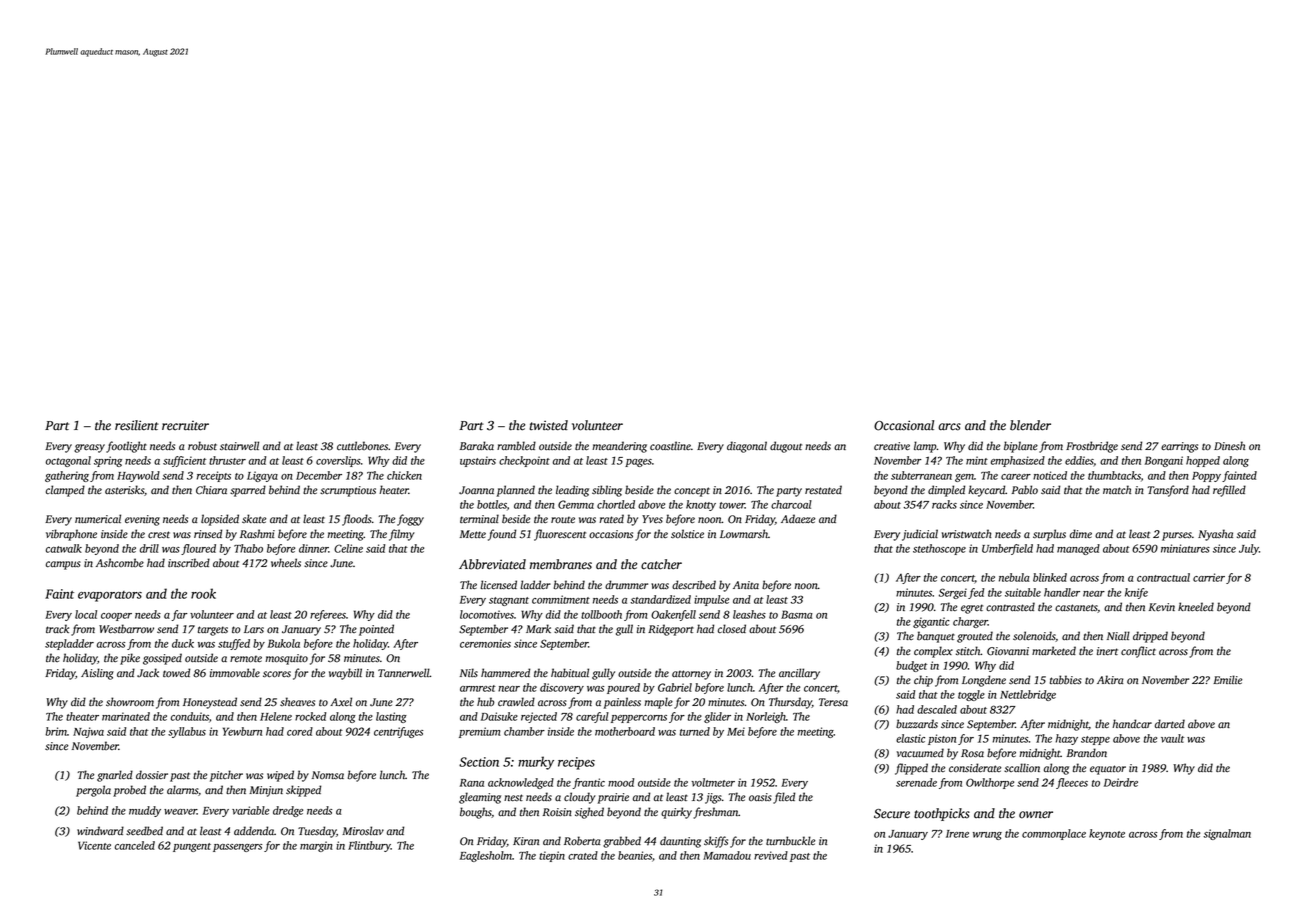 Image resolution: width=1308 pixels, height=924 pixels. I want to click on tiepin, so click(552, 856).
